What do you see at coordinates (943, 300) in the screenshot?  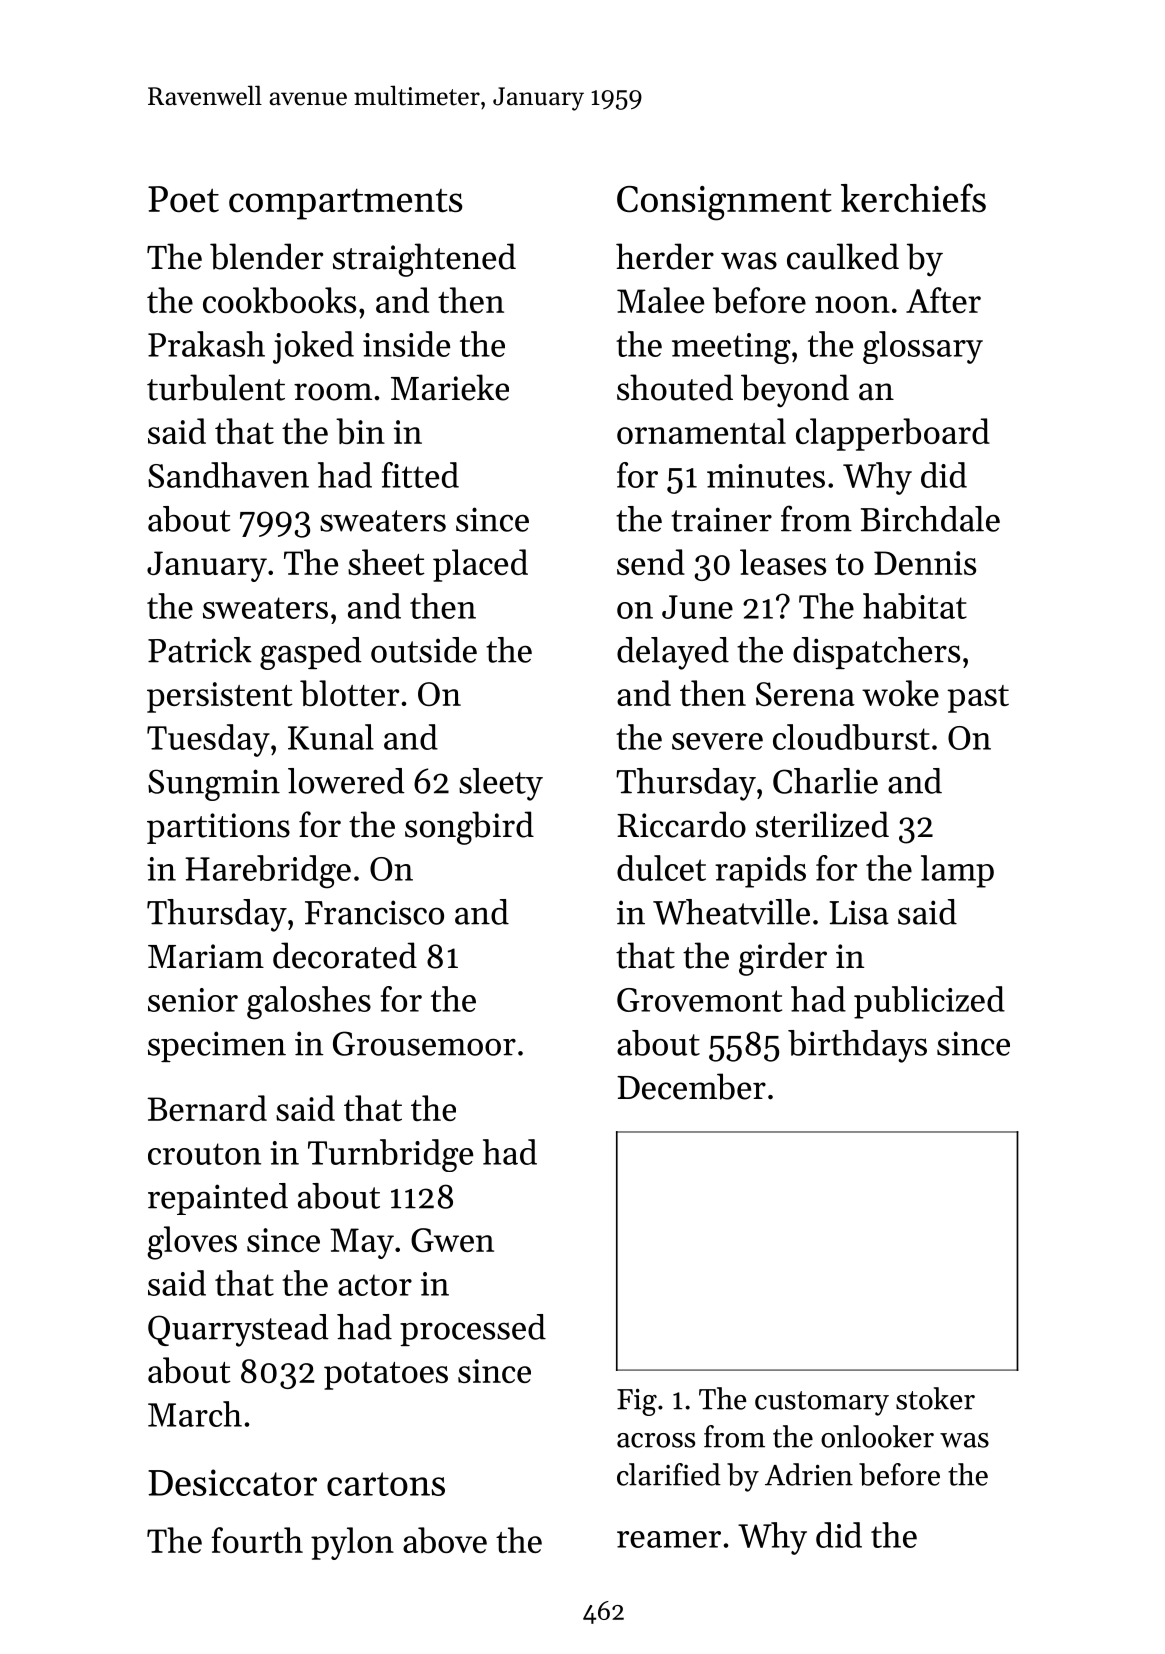 I see `After` at bounding box center [943, 300].
